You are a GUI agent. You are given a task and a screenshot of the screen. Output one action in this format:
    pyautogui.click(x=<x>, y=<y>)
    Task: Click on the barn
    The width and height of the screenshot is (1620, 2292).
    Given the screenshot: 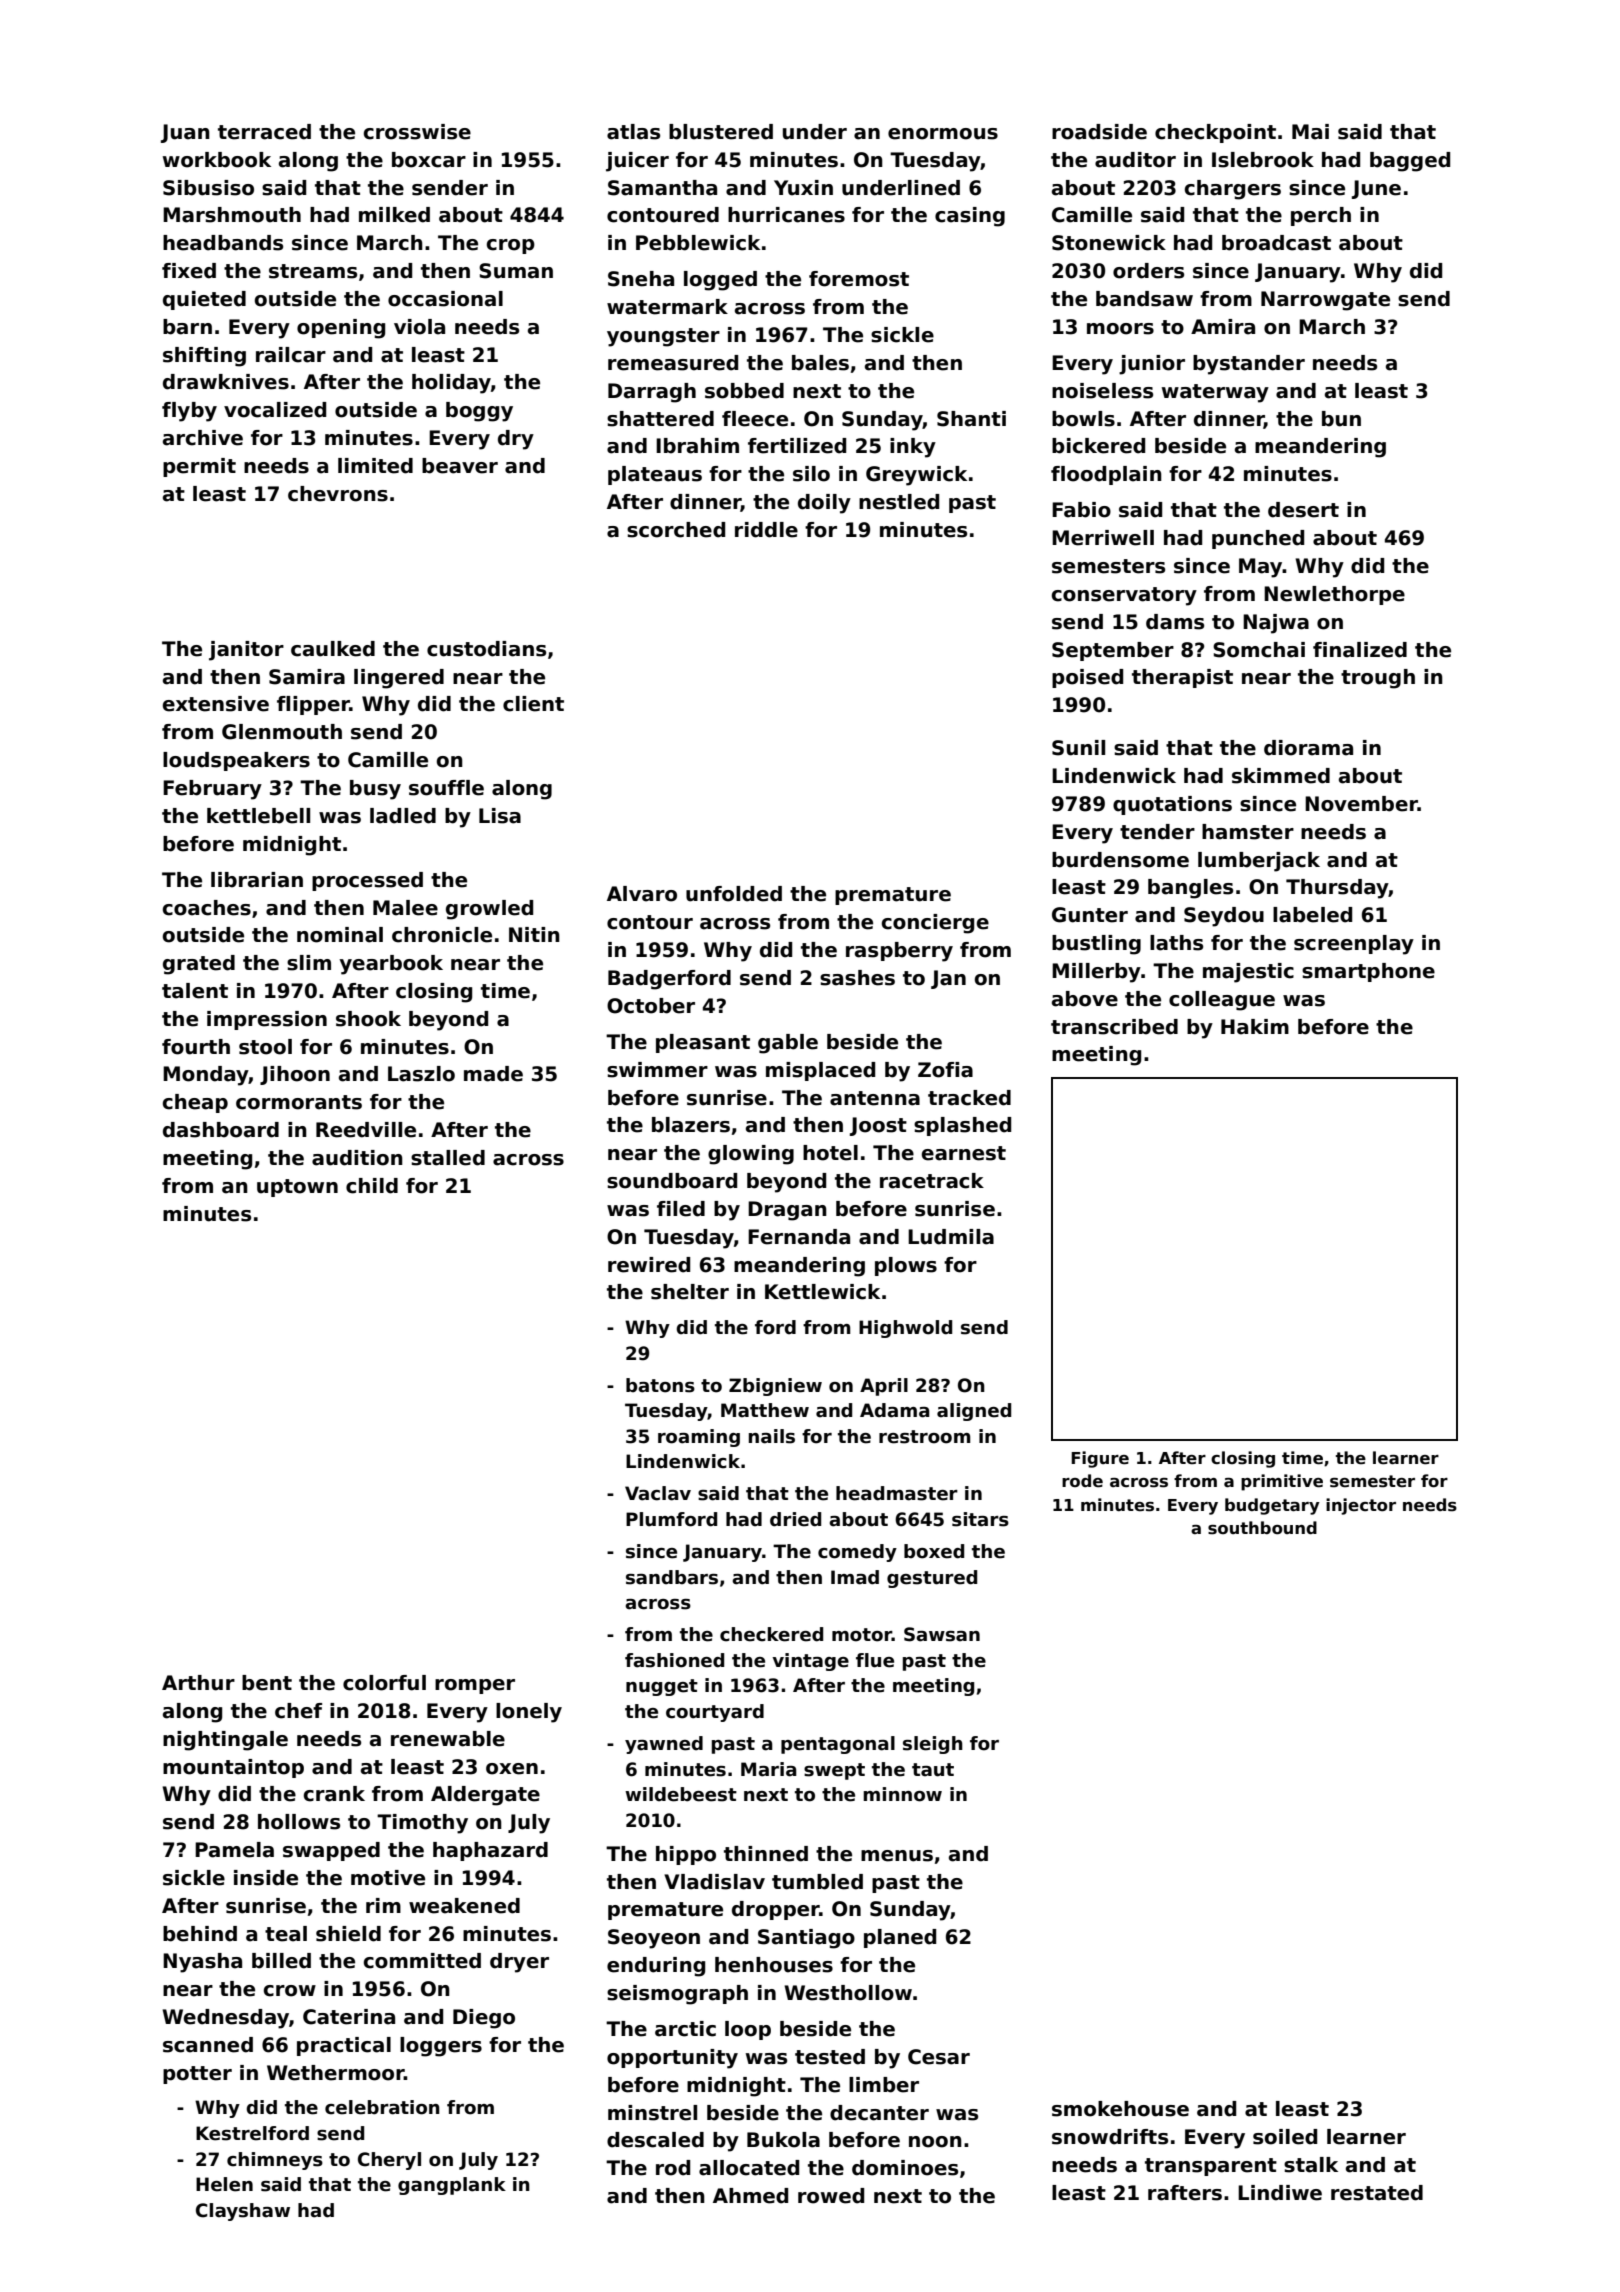 What is the action you would take?
    pyautogui.click(x=187, y=327)
